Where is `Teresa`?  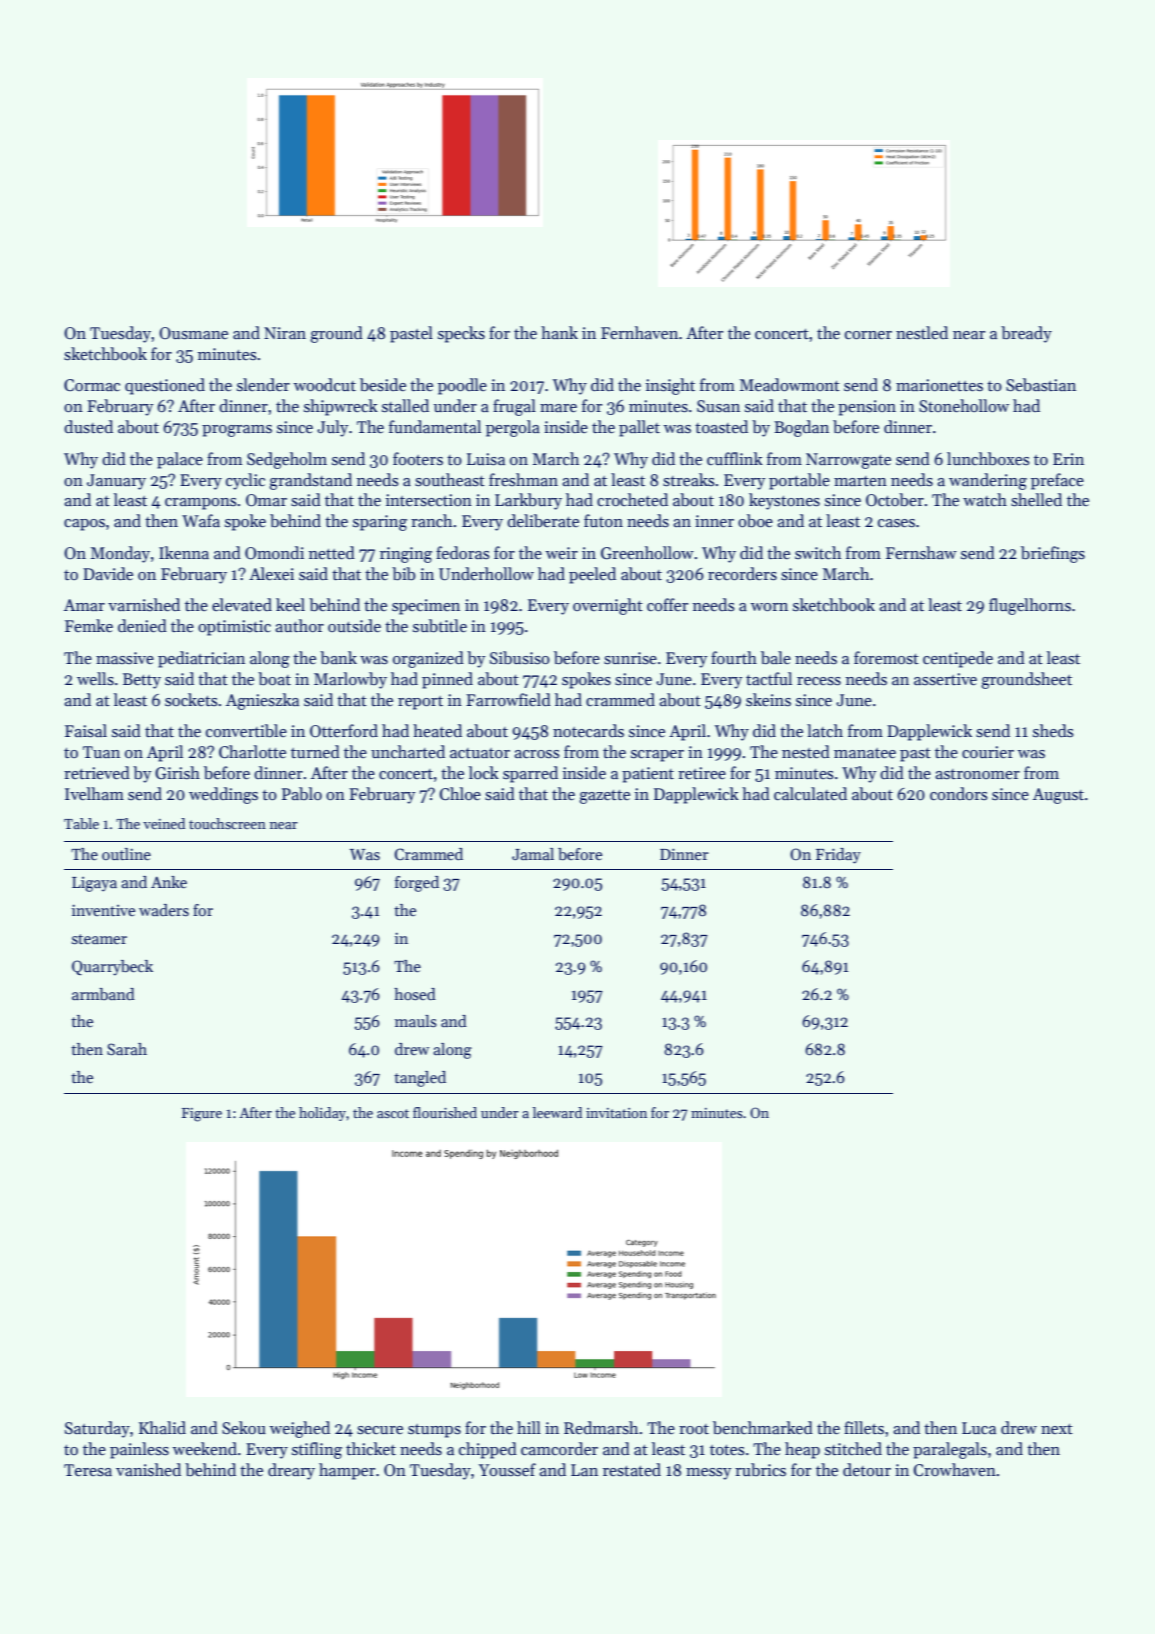
Teresa is located at coordinates (88, 1470).
